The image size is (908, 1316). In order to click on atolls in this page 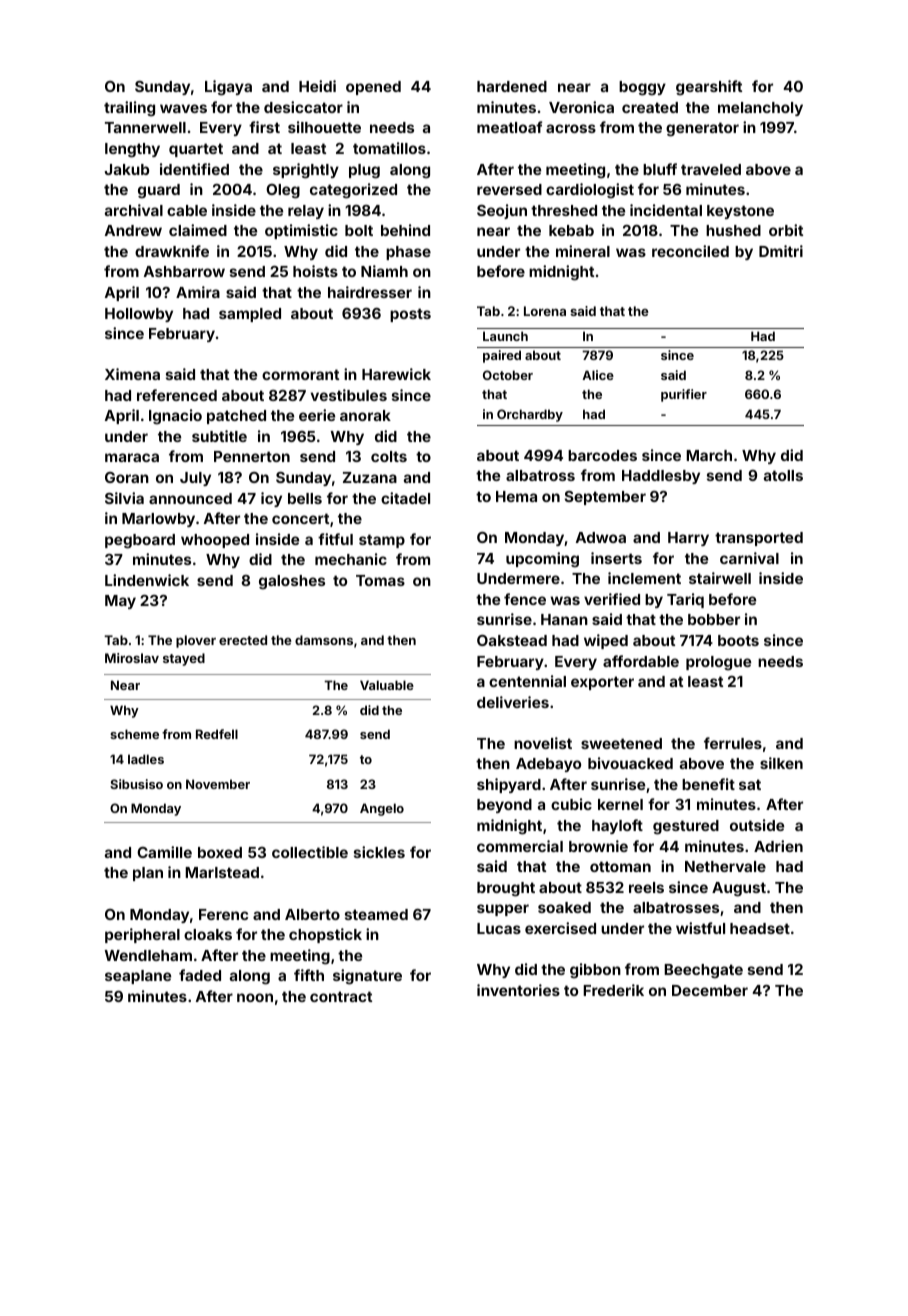, I will do `click(783, 475)`.
